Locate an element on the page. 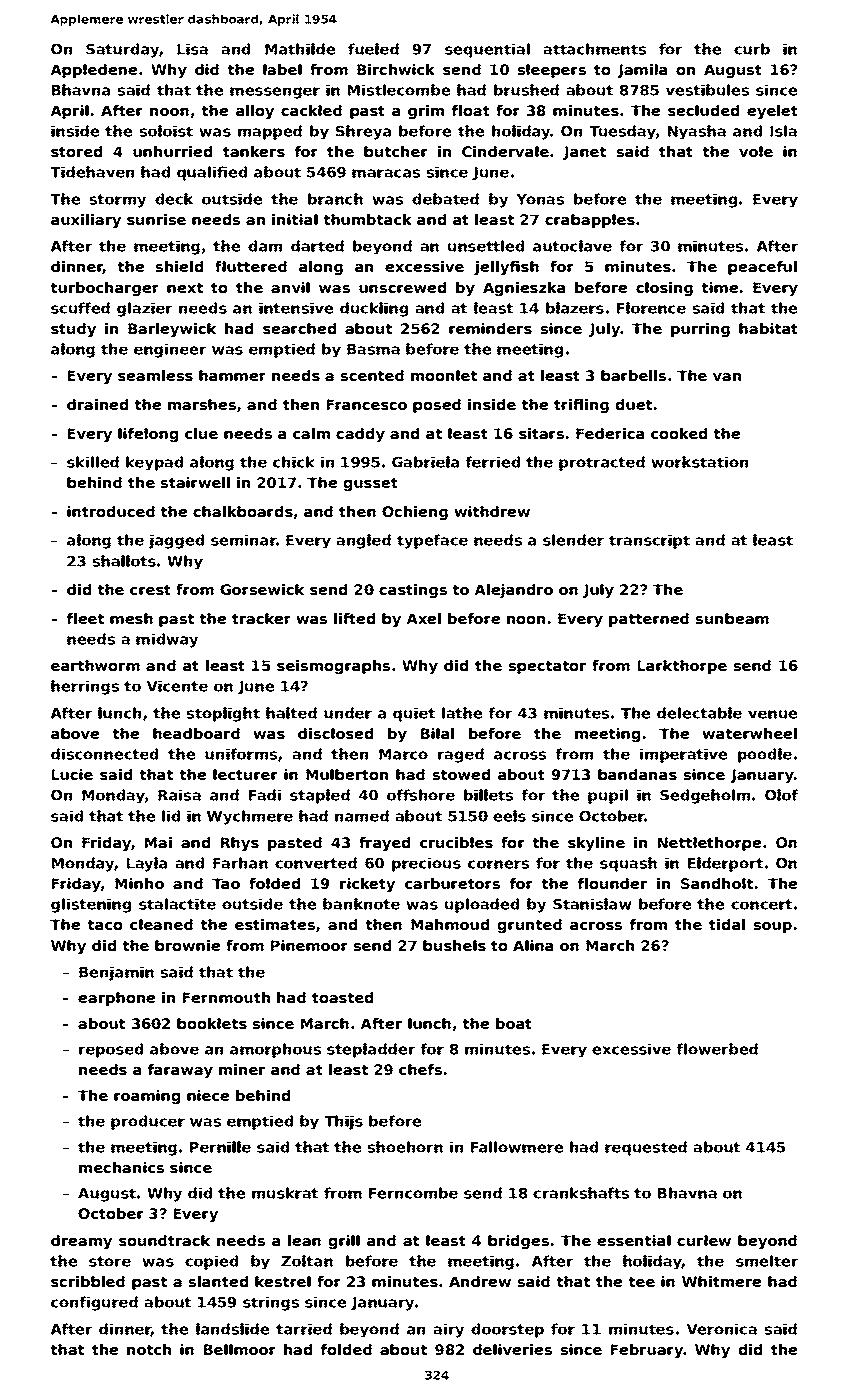 Image resolution: width=849 pixels, height=1400 pixels. halted is located at coordinates (291, 713).
